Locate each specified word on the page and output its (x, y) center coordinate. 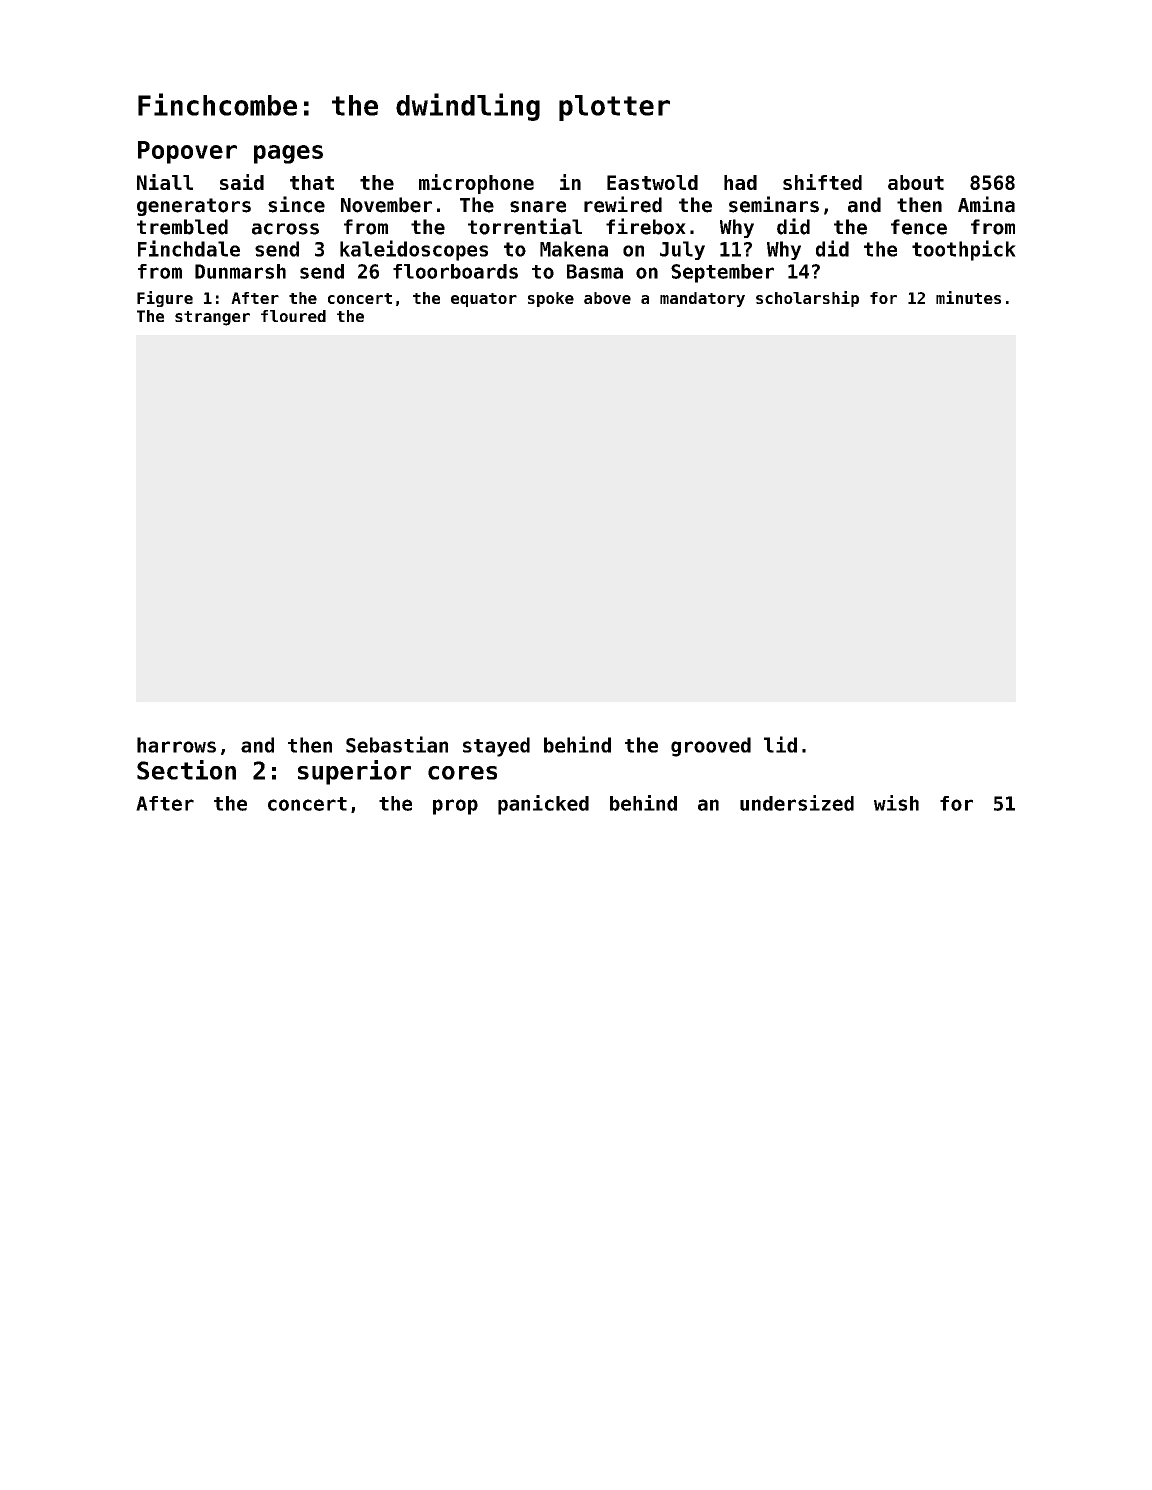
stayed (496, 747)
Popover (187, 152)
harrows (176, 745)
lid (780, 744)
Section (186, 770)
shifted (822, 182)
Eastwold (652, 182)
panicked (543, 805)
